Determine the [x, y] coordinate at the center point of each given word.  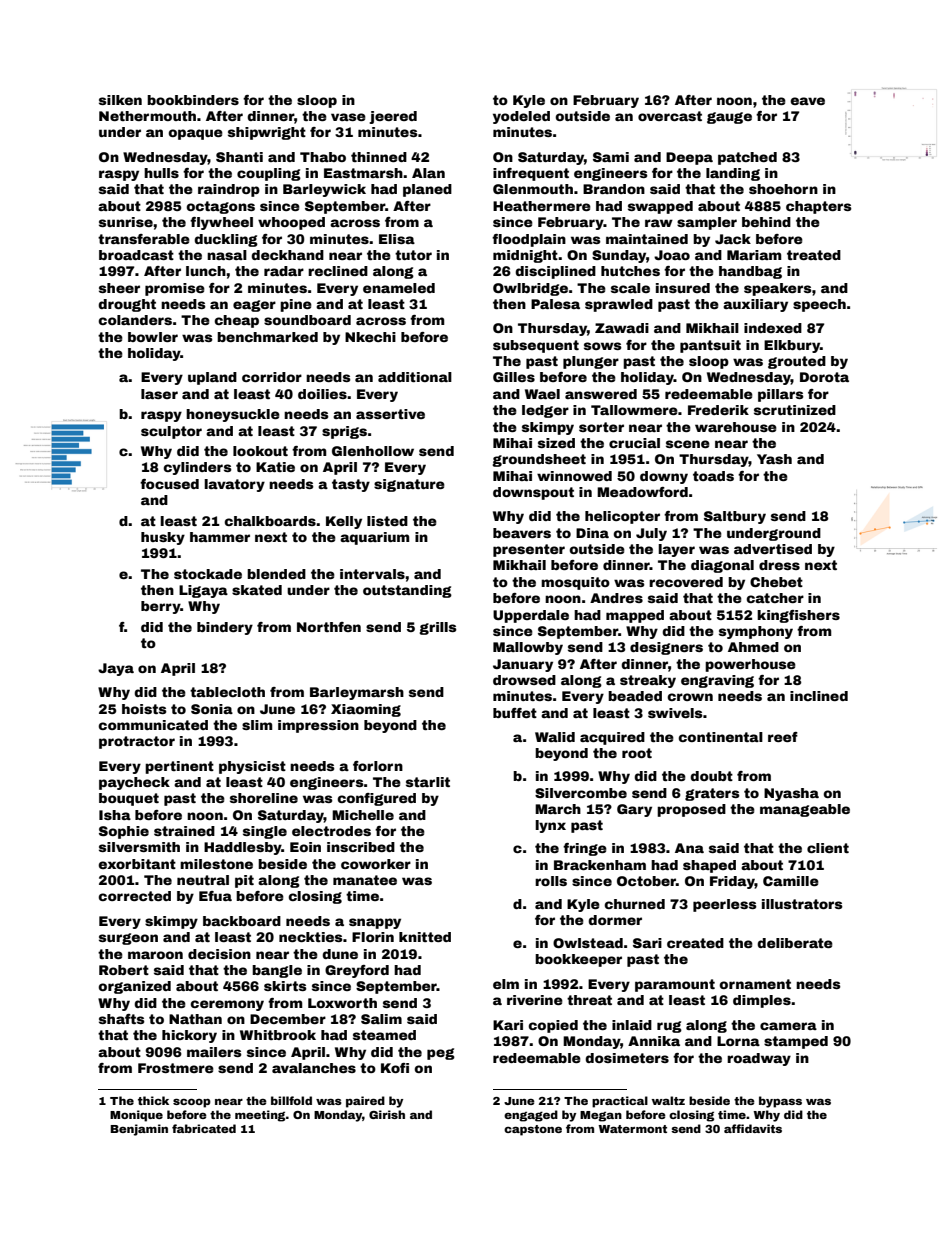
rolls [551, 881]
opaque [195, 134]
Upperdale [531, 616]
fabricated [204, 1128]
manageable [805, 810]
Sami [611, 157]
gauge [729, 118]
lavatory [234, 485]
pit [244, 881]
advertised [773, 549]
